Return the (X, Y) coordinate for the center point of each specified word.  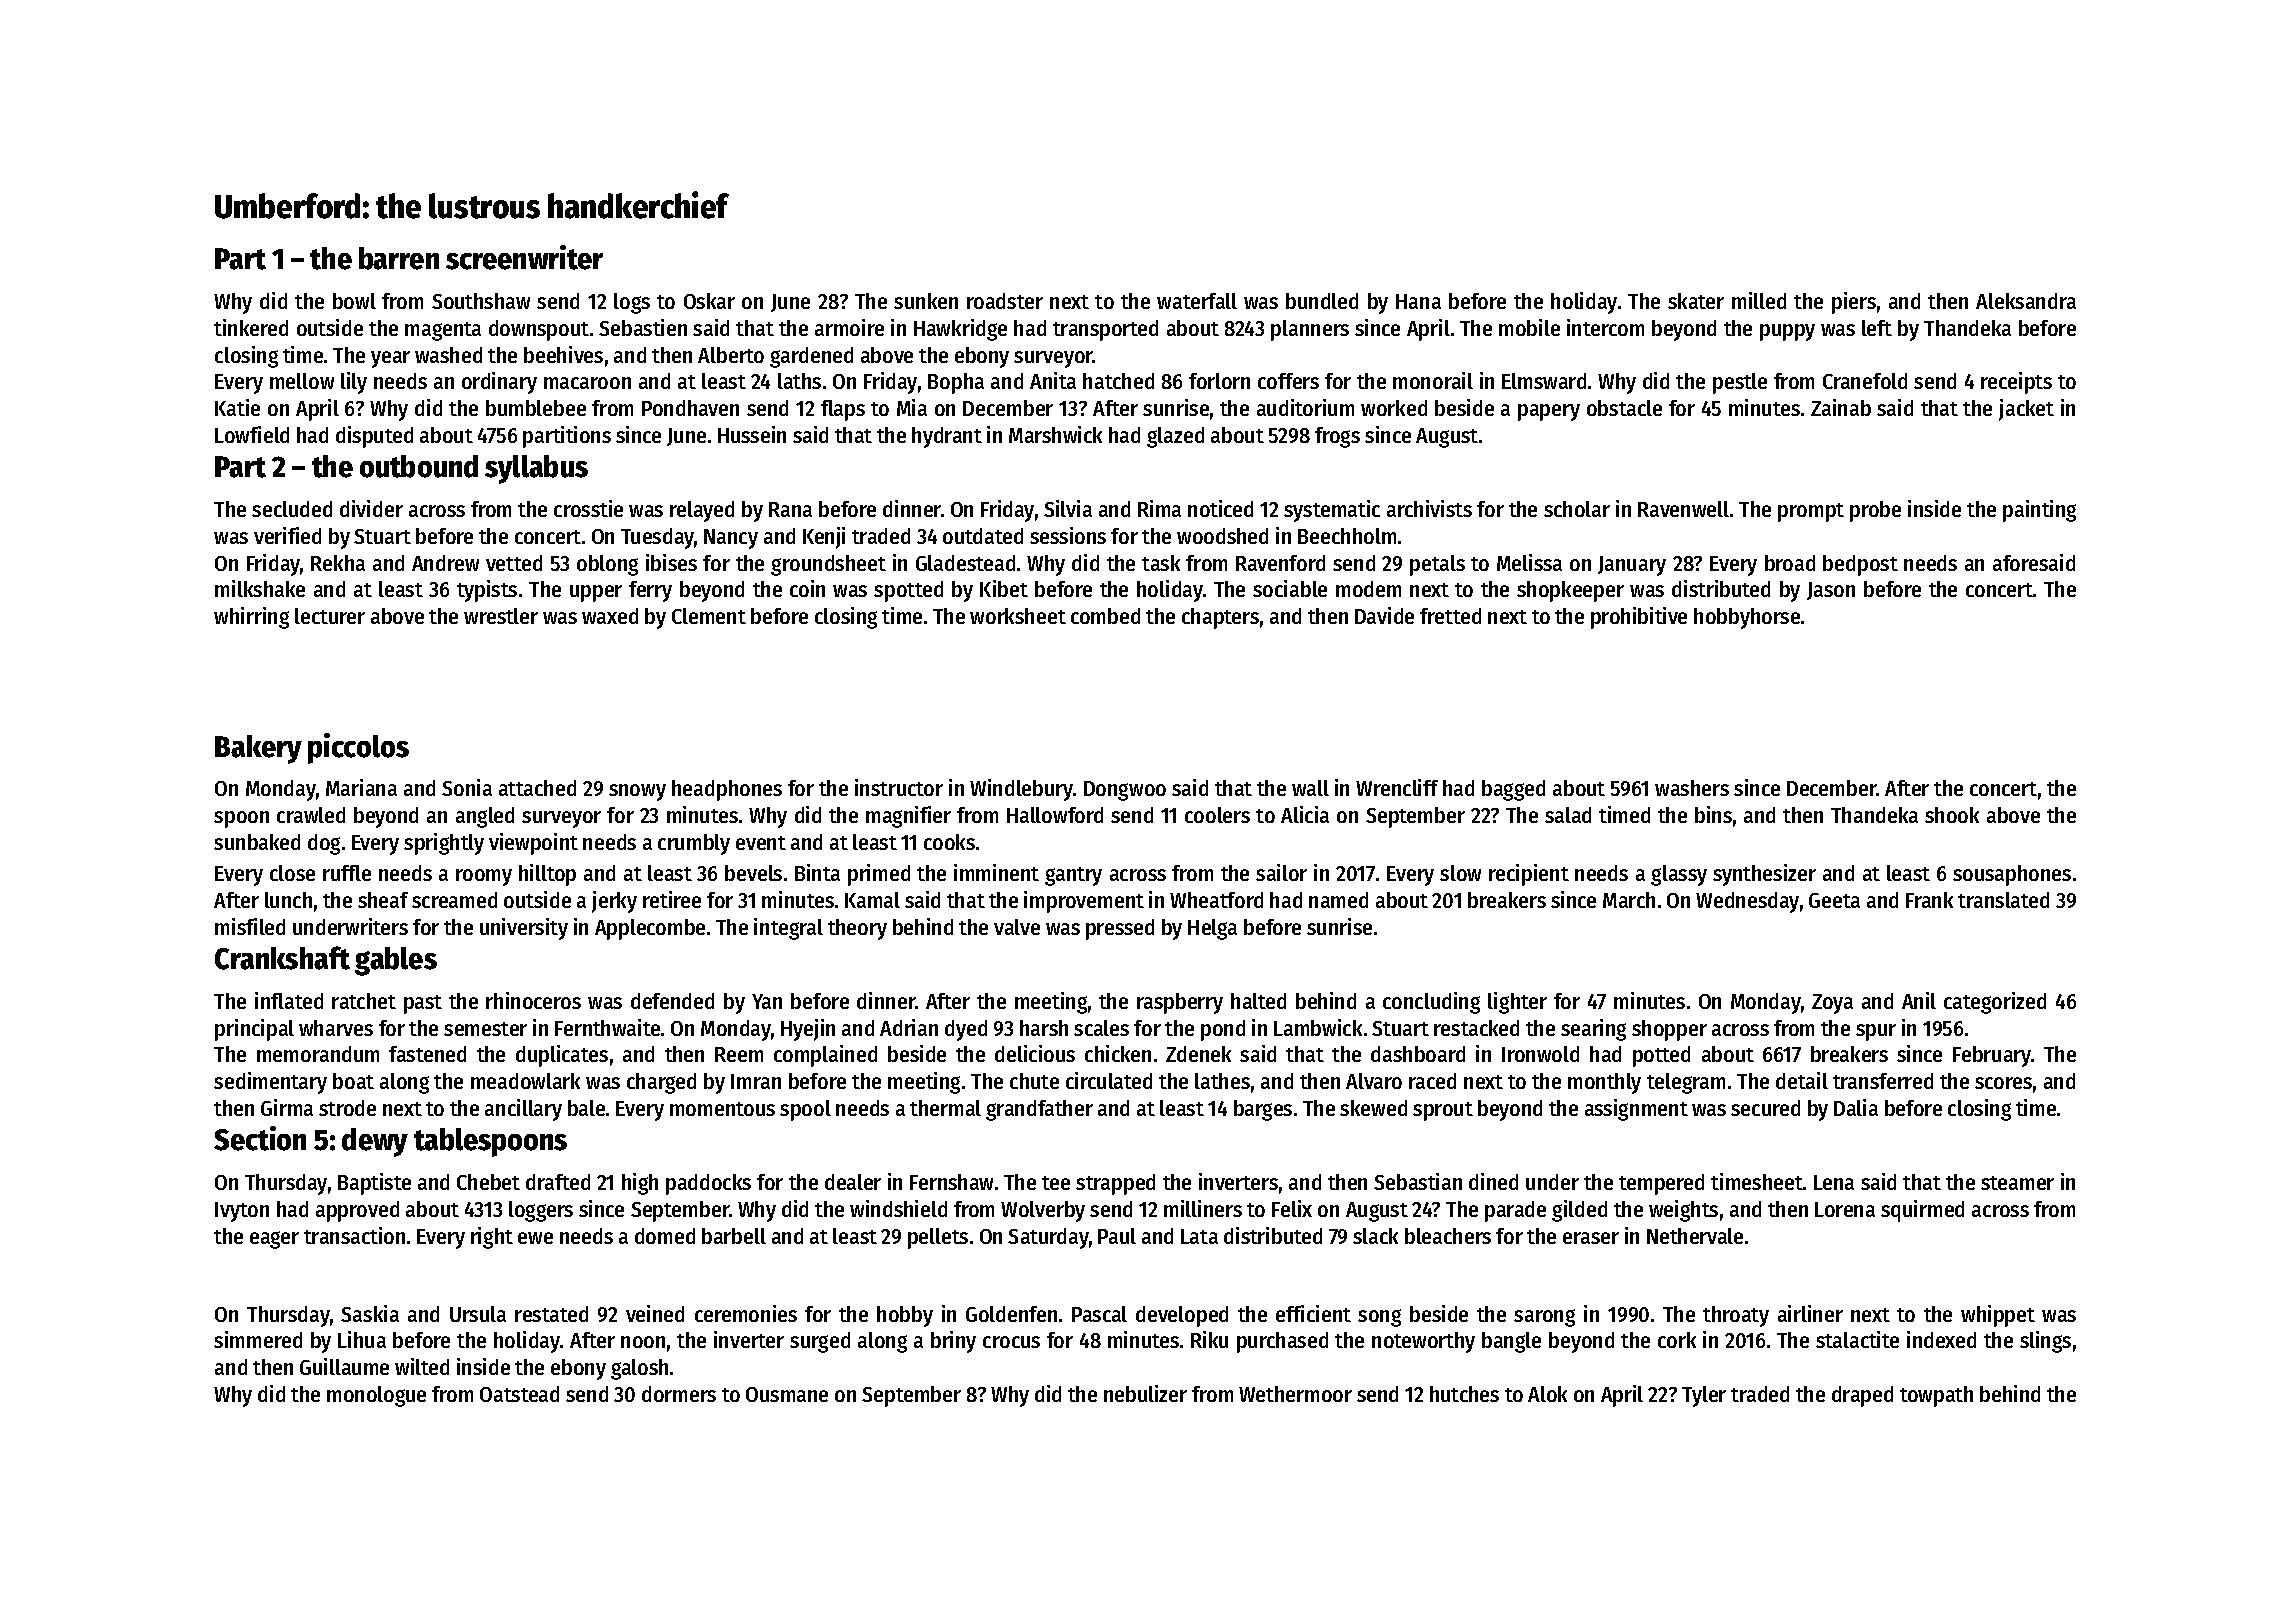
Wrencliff (1397, 787)
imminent (996, 872)
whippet (1998, 1316)
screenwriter (524, 257)
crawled (311, 815)
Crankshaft (282, 958)
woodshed (1222, 536)
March (1629, 900)
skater (1696, 301)
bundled (1322, 301)
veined (655, 1313)
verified (287, 535)
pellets (938, 1238)
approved (357, 1211)
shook (1952, 815)
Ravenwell (1683, 509)
